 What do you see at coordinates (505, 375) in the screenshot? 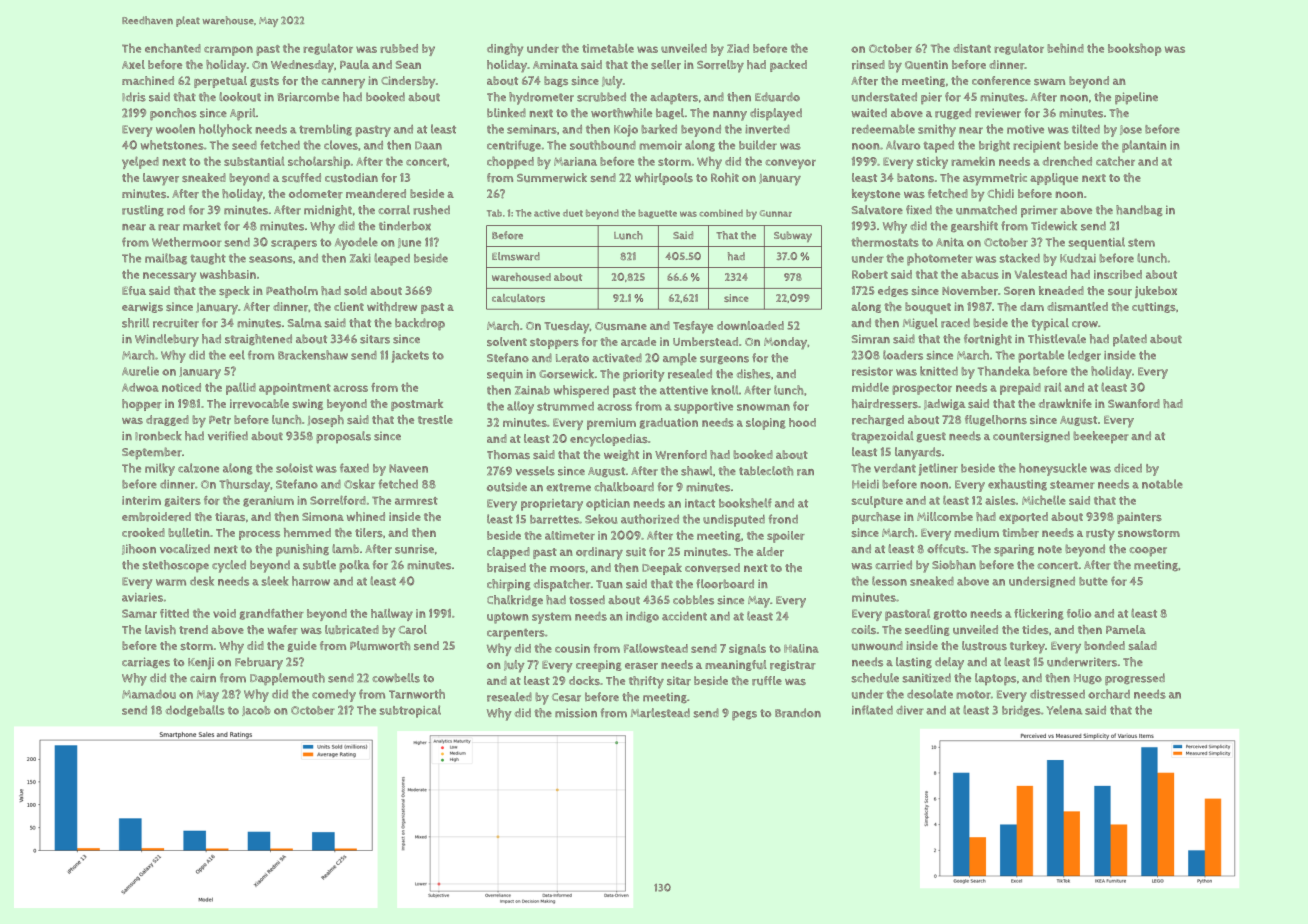
I see `sequin` at bounding box center [505, 375].
